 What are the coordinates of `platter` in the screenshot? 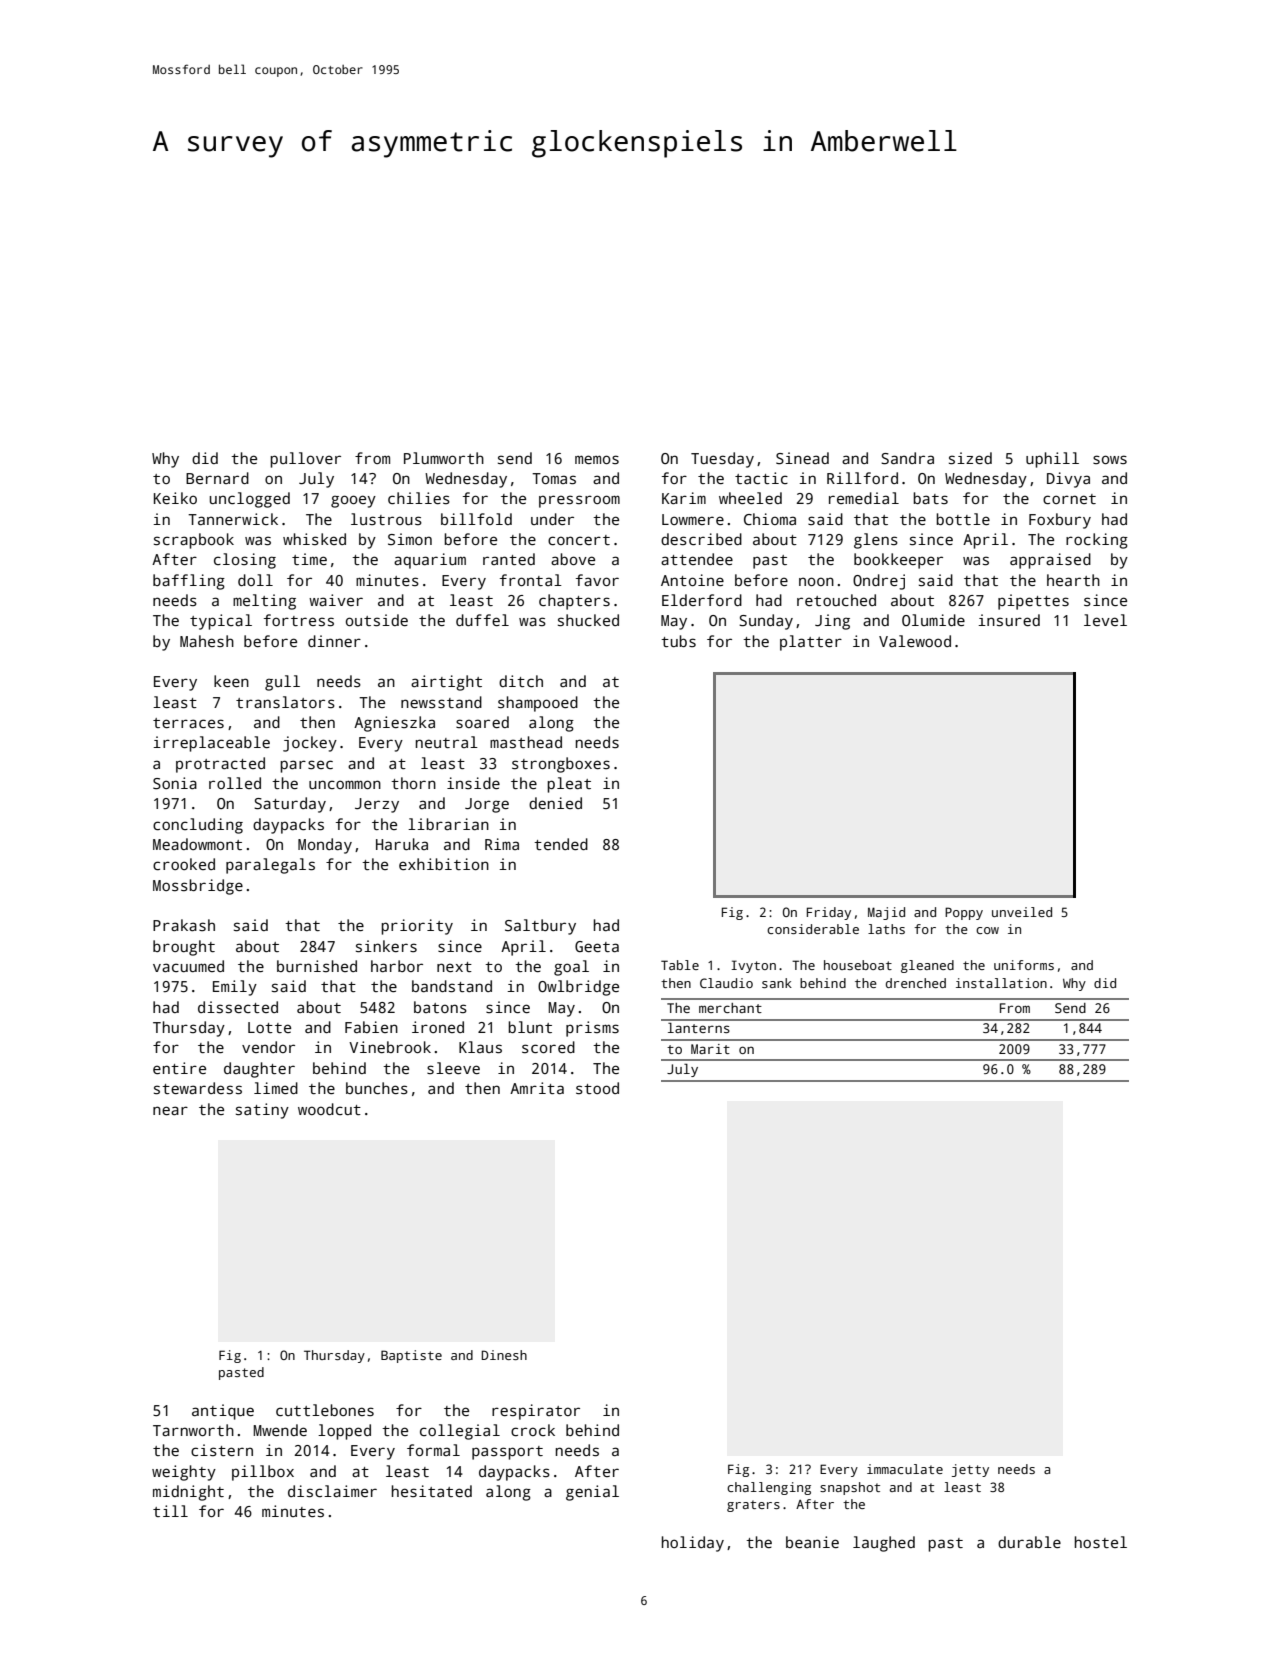 It's located at (811, 643).
